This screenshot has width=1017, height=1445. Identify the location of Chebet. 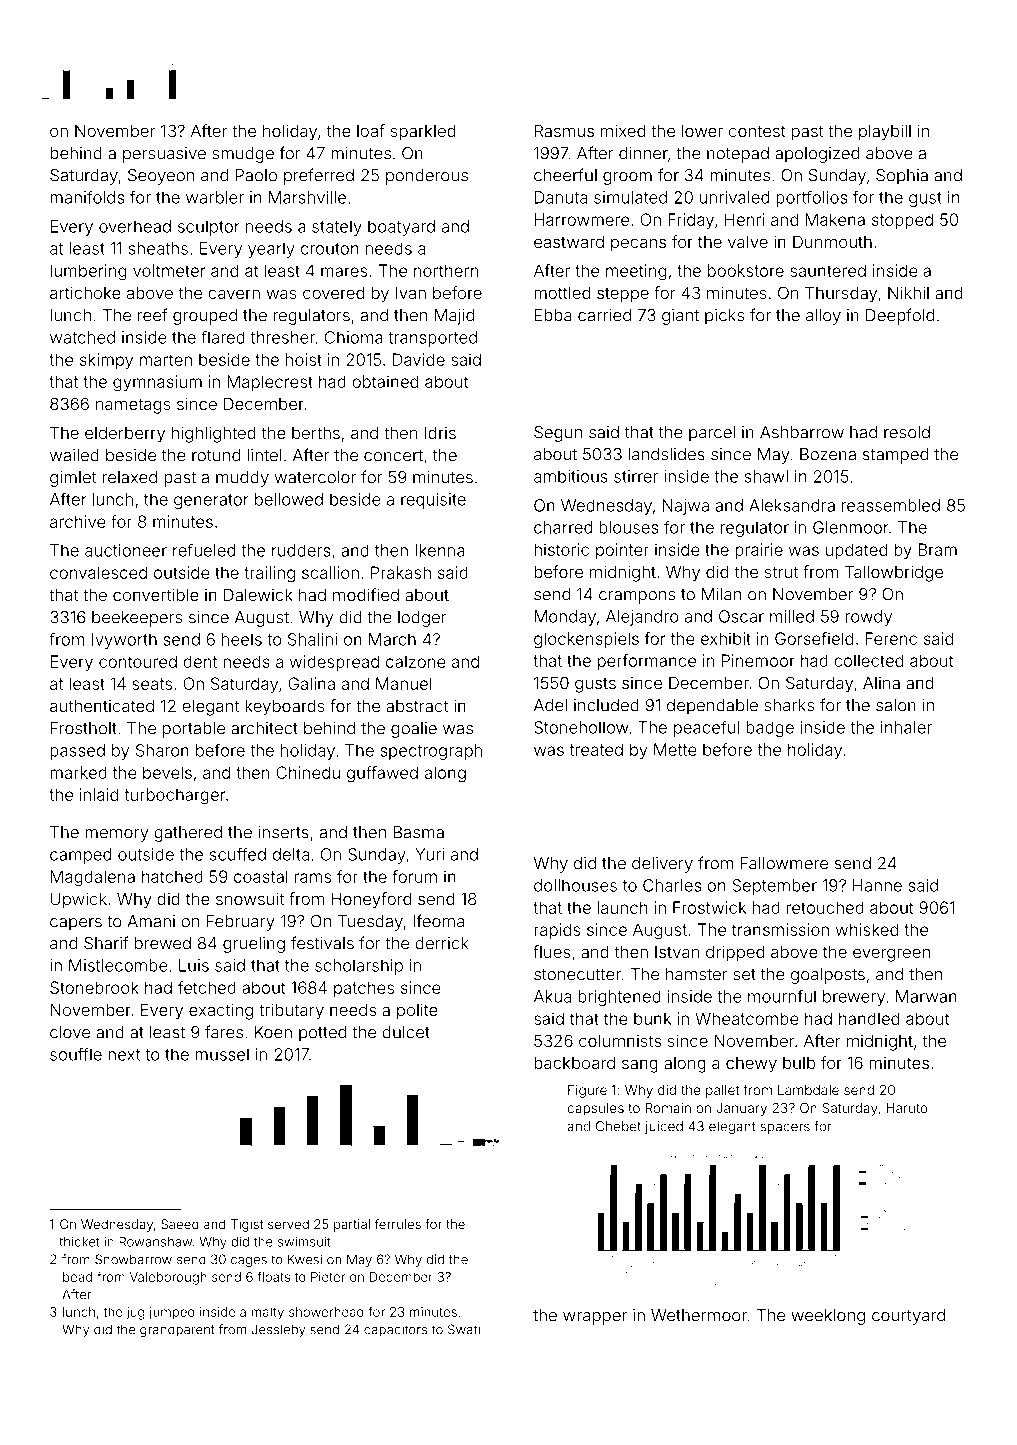
(618, 1126).
